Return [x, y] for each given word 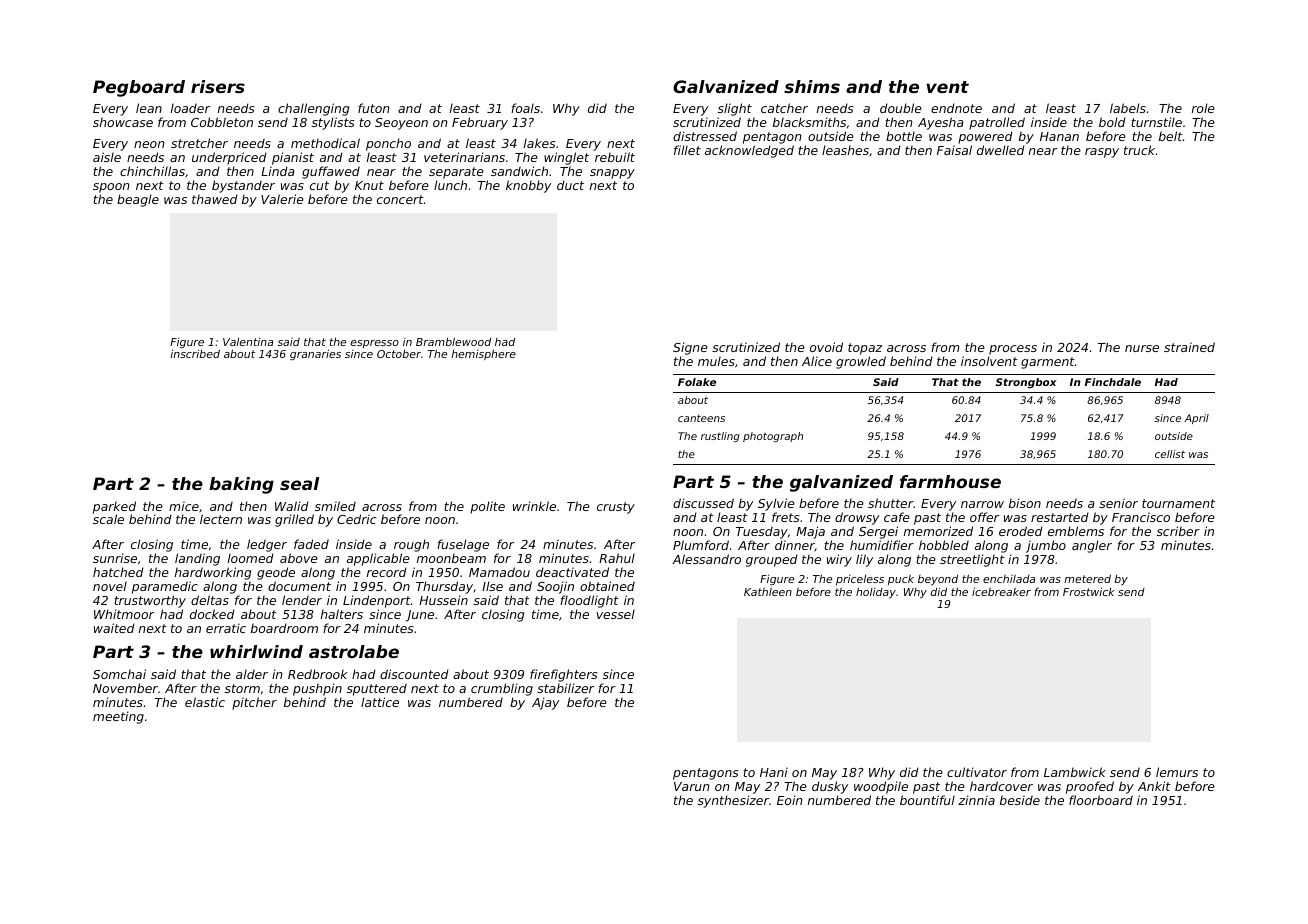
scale [108, 519]
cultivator [977, 772]
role [1203, 108]
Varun [691, 786]
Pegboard [139, 88]
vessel [616, 614]
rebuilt [615, 157]
